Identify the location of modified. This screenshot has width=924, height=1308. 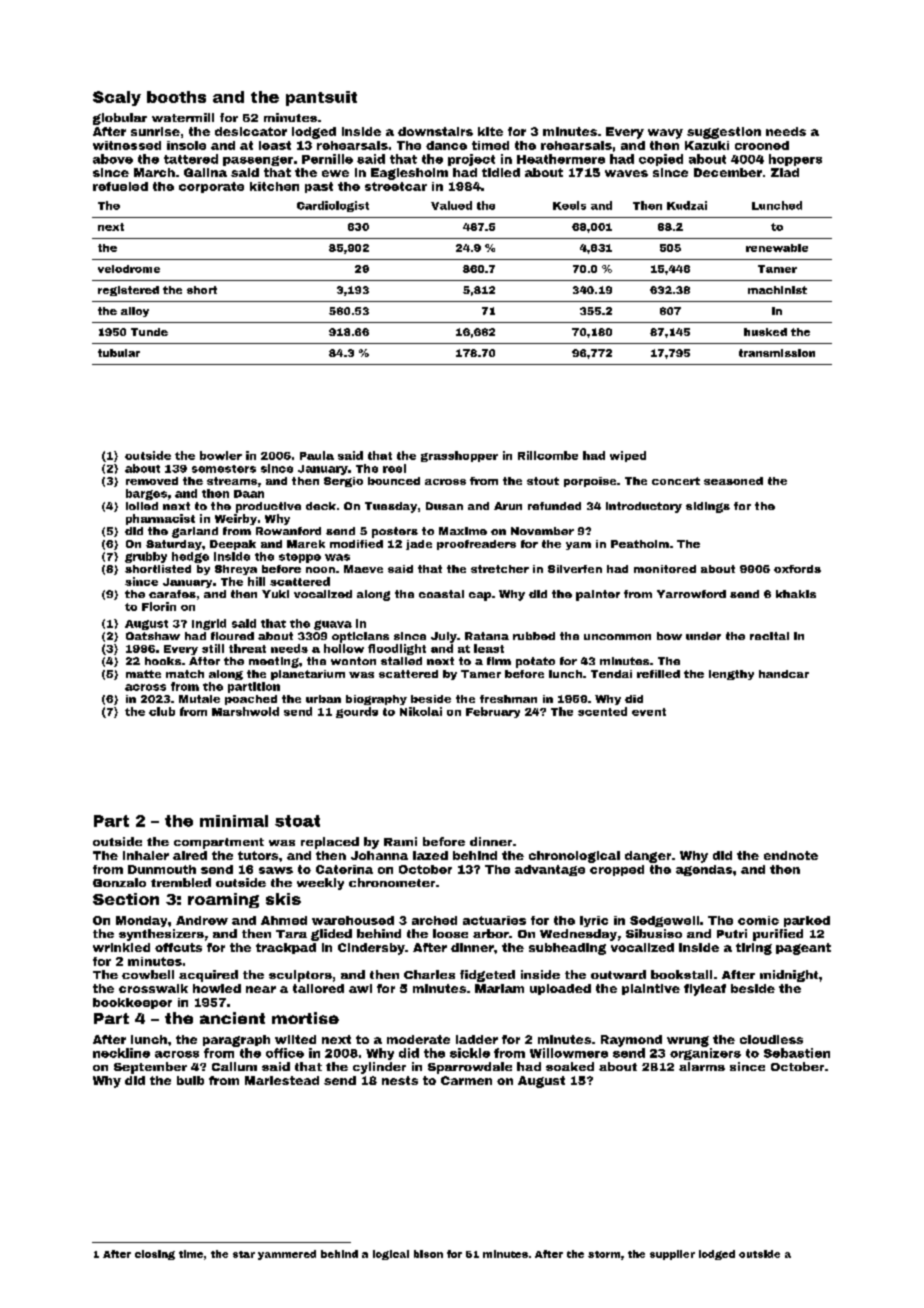
(356, 544).
